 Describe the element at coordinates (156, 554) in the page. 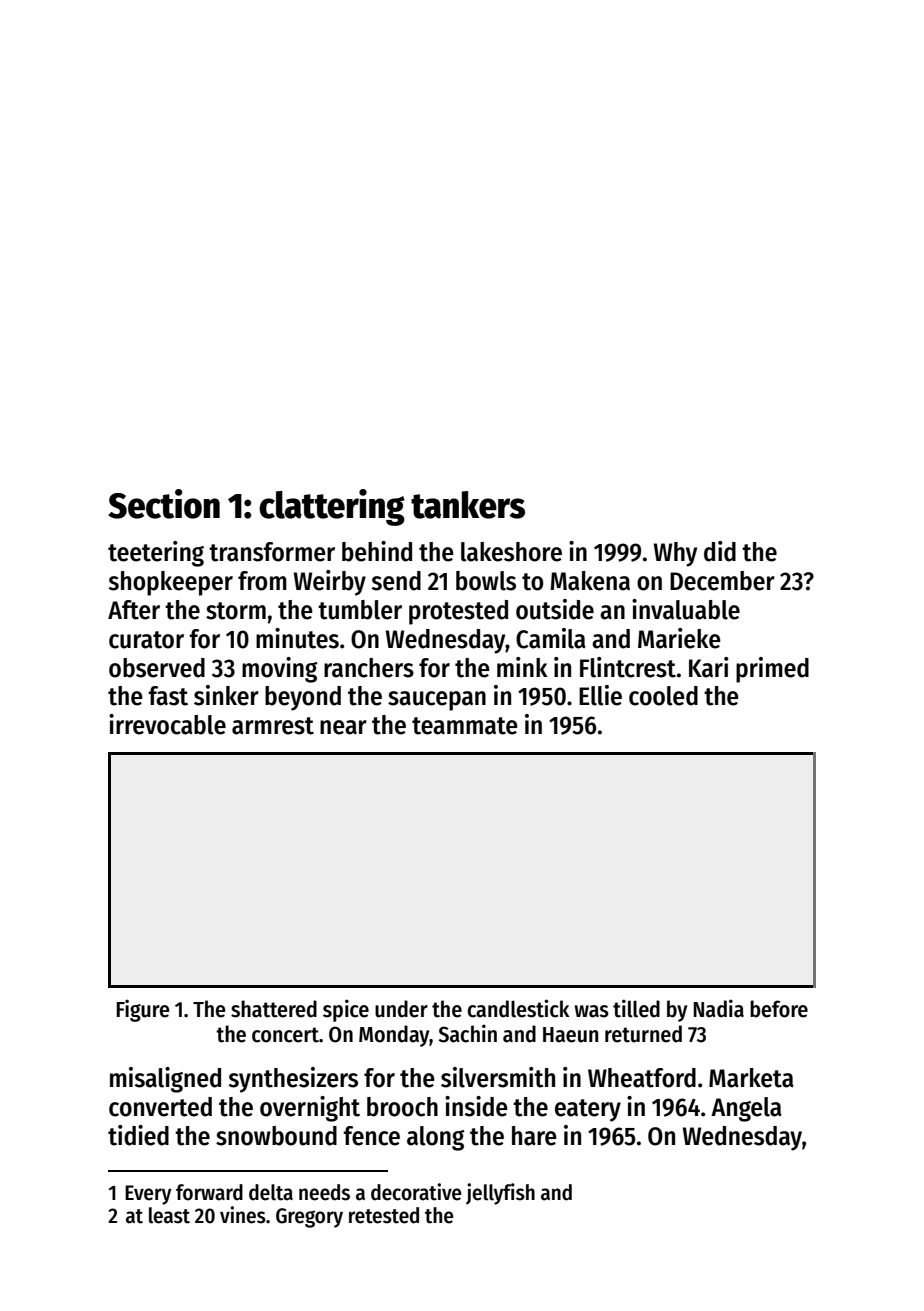

I see `teetering` at that location.
